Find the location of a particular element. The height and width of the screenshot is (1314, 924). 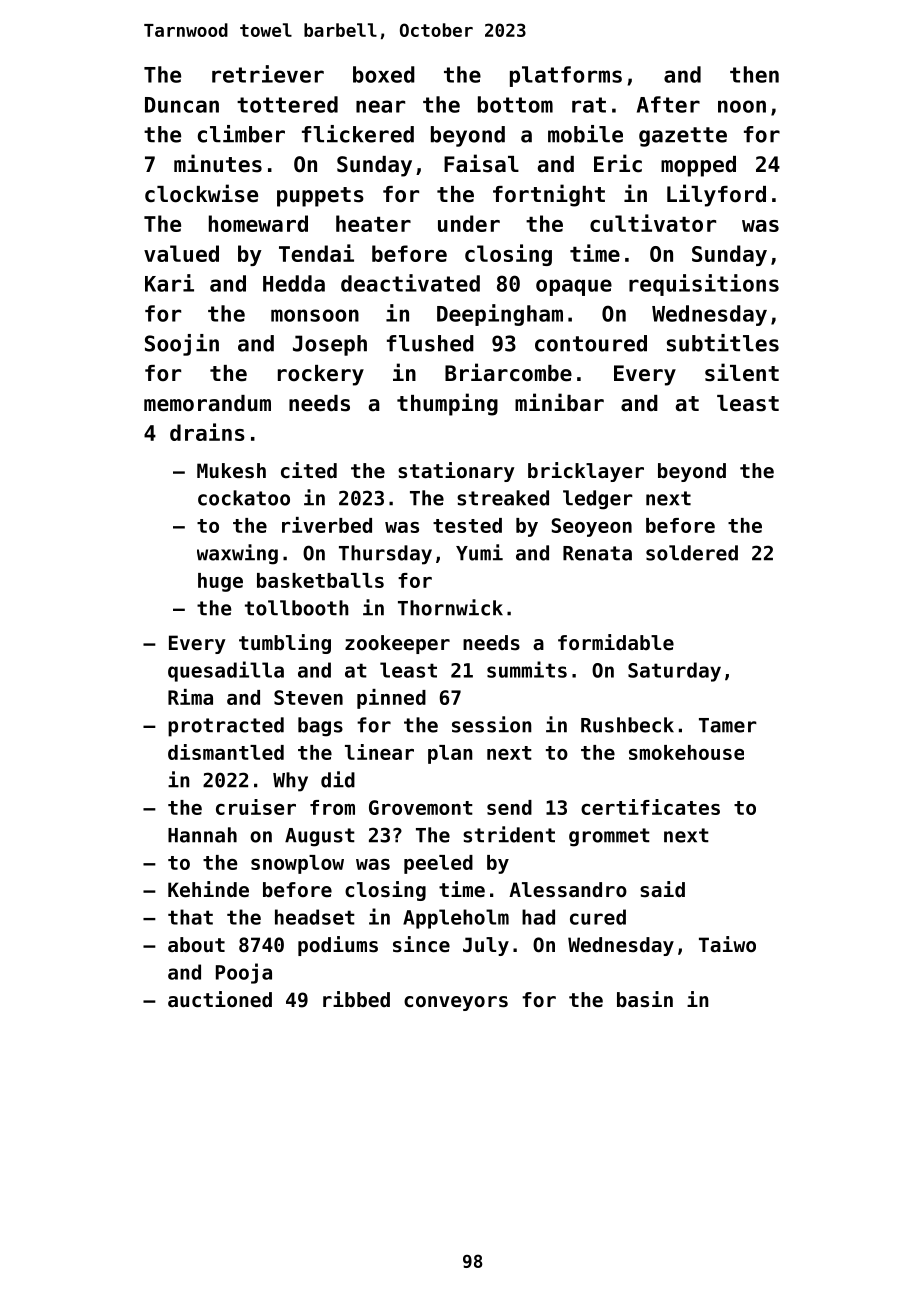

retriever is located at coordinates (268, 74).
